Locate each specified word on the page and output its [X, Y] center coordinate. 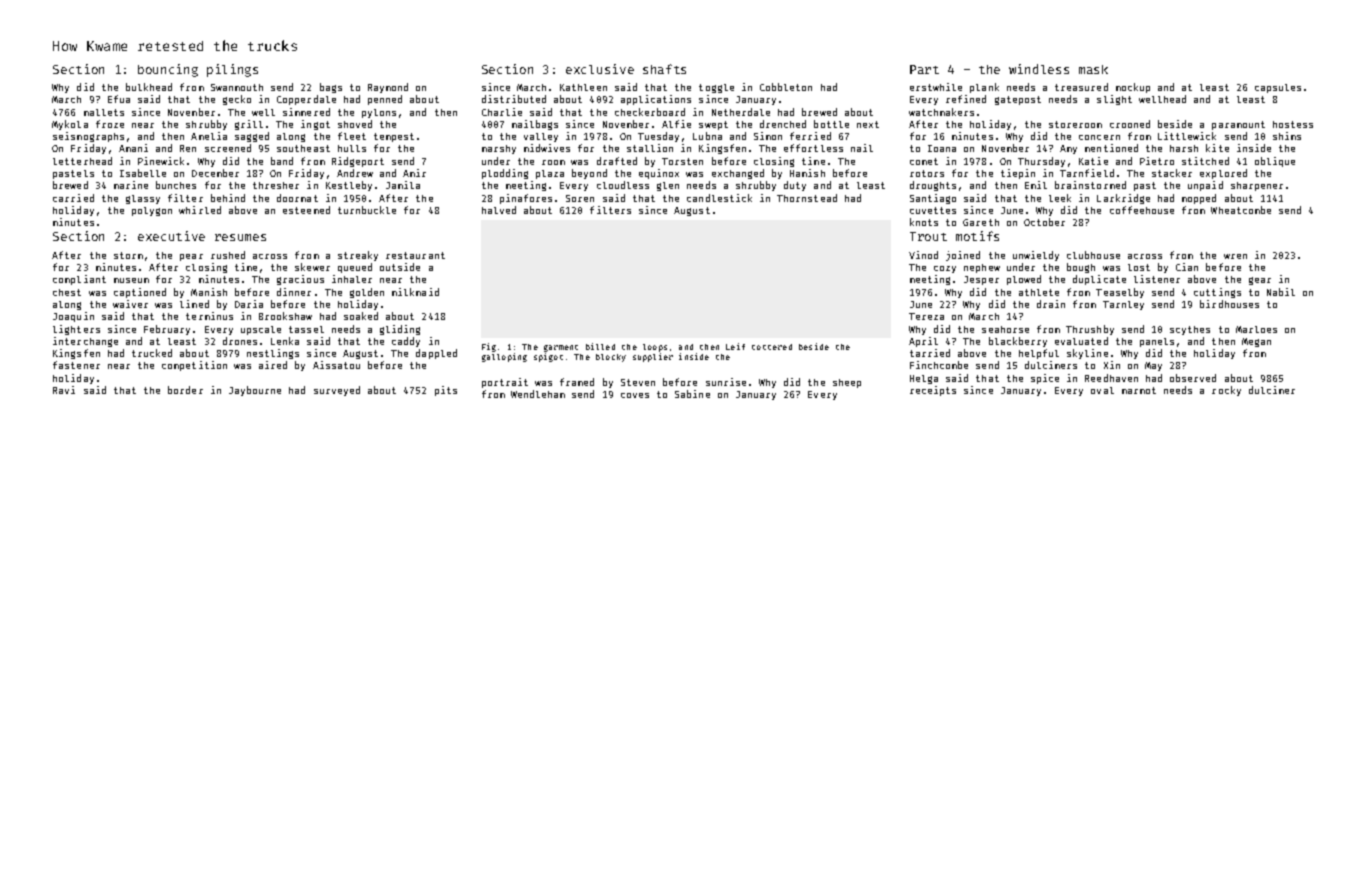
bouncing [168, 70]
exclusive [600, 69]
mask [1093, 69]
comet [924, 161]
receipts [933, 391]
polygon [152, 211]
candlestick [719, 198]
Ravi [64, 390]
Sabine [692, 394]
